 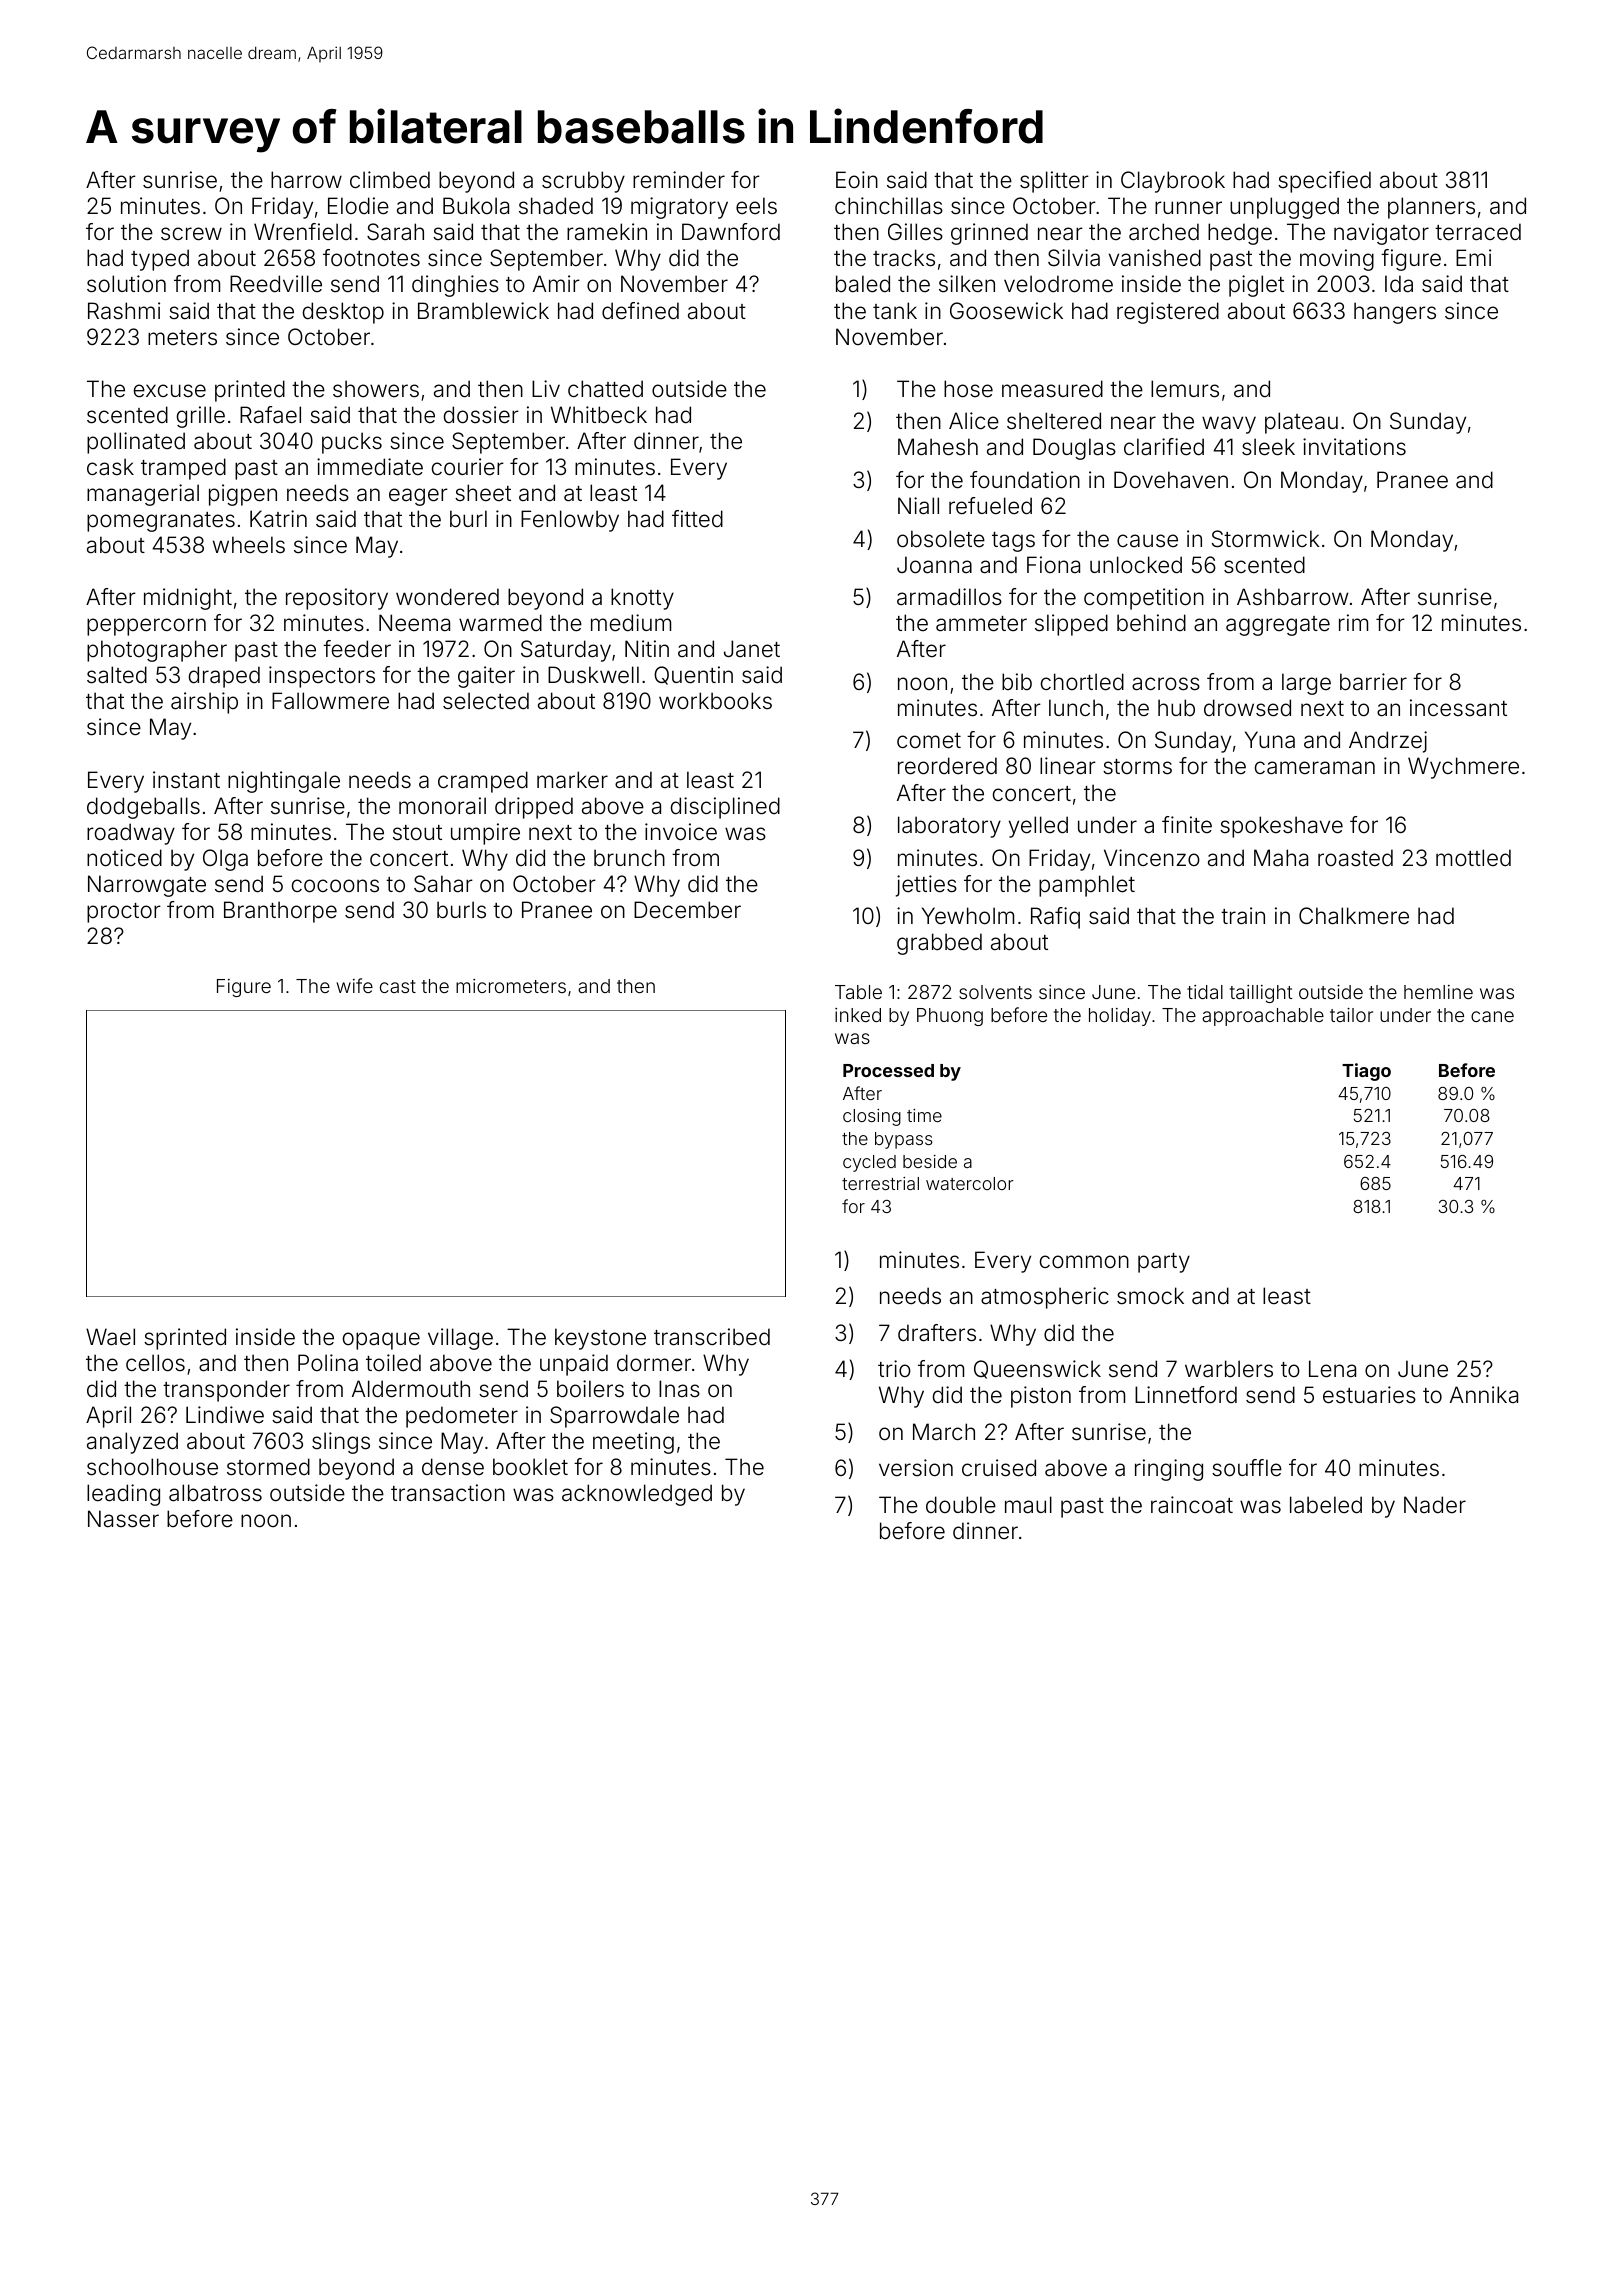 I want to click on Nitin, so click(x=647, y=648).
